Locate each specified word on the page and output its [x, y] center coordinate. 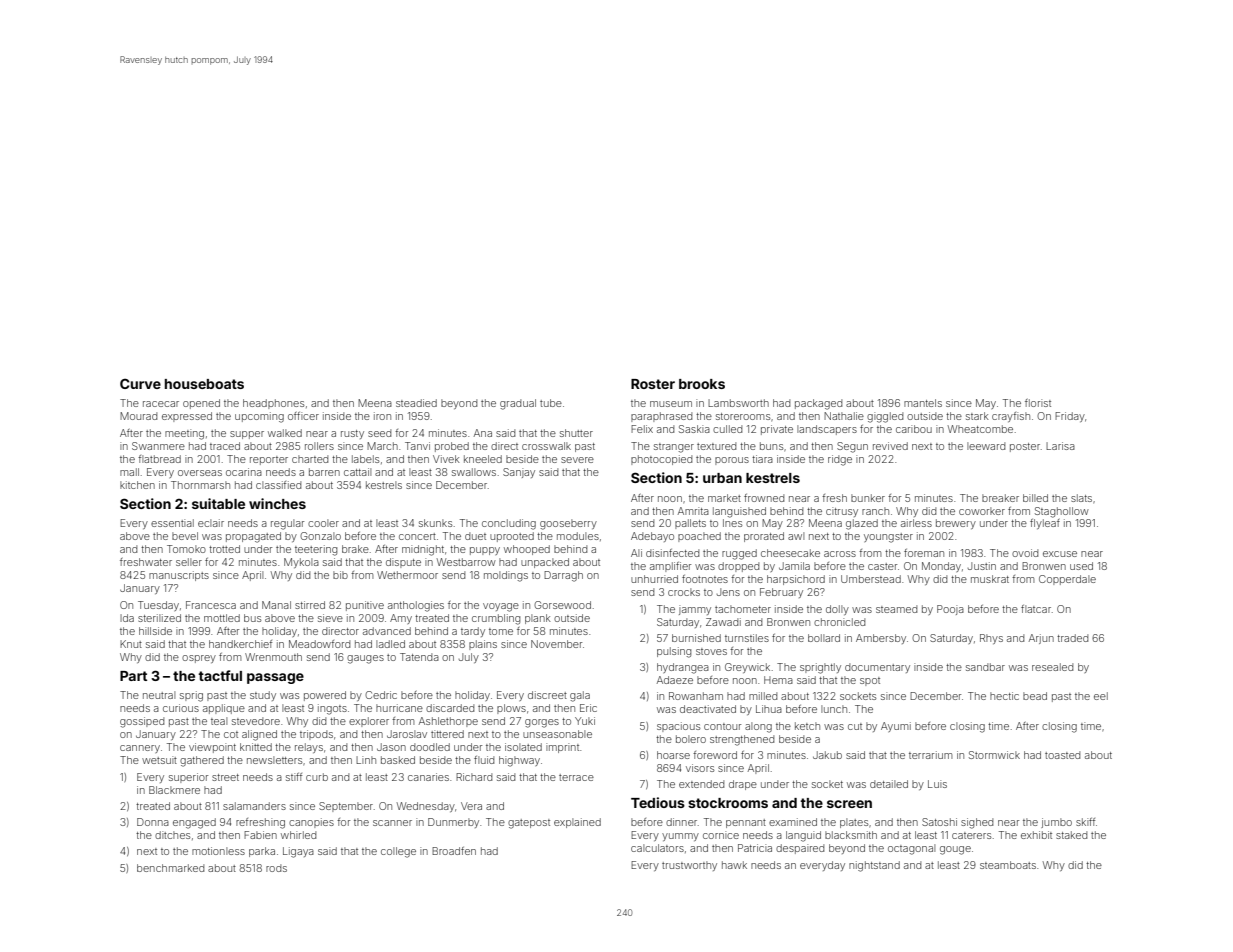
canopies [311, 823]
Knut [131, 644]
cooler [323, 523]
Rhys [991, 639]
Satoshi [939, 822]
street [225, 777]
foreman [924, 553]
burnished [696, 638]
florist [1038, 403]
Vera [471, 806]
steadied [416, 403]
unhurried [654, 579]
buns [771, 446]
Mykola [301, 563]
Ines [732, 523]
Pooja [950, 610]
